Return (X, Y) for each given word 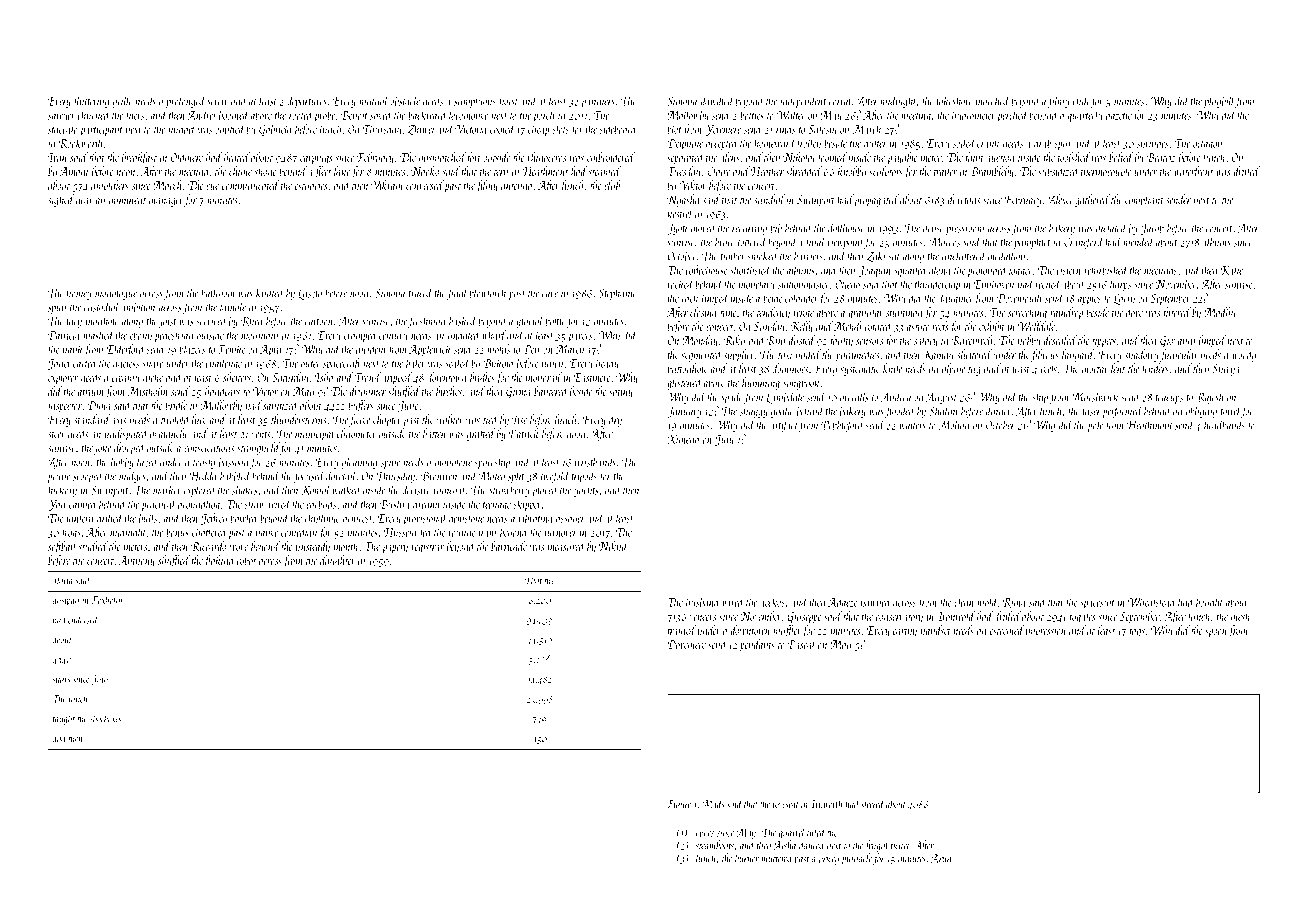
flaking (218, 561)
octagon (1207, 145)
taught (64, 719)
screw (217, 102)
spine (390, 463)
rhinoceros (547, 157)
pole (1095, 426)
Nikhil (614, 546)
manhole (102, 321)
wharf (494, 336)
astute (918, 327)
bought (1209, 603)
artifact (784, 426)
